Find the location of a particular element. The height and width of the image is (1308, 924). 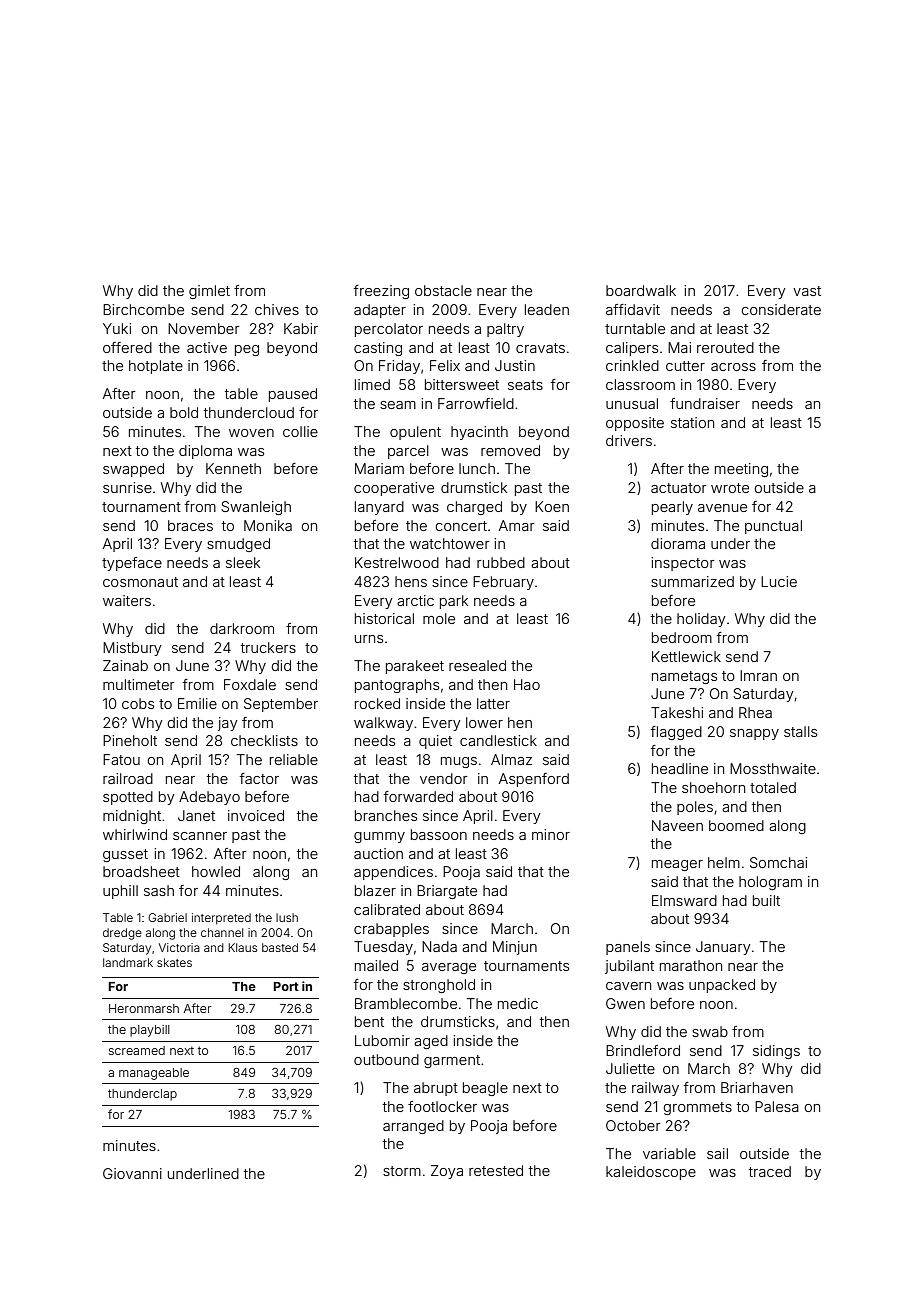

retested is located at coordinates (496, 1170).
